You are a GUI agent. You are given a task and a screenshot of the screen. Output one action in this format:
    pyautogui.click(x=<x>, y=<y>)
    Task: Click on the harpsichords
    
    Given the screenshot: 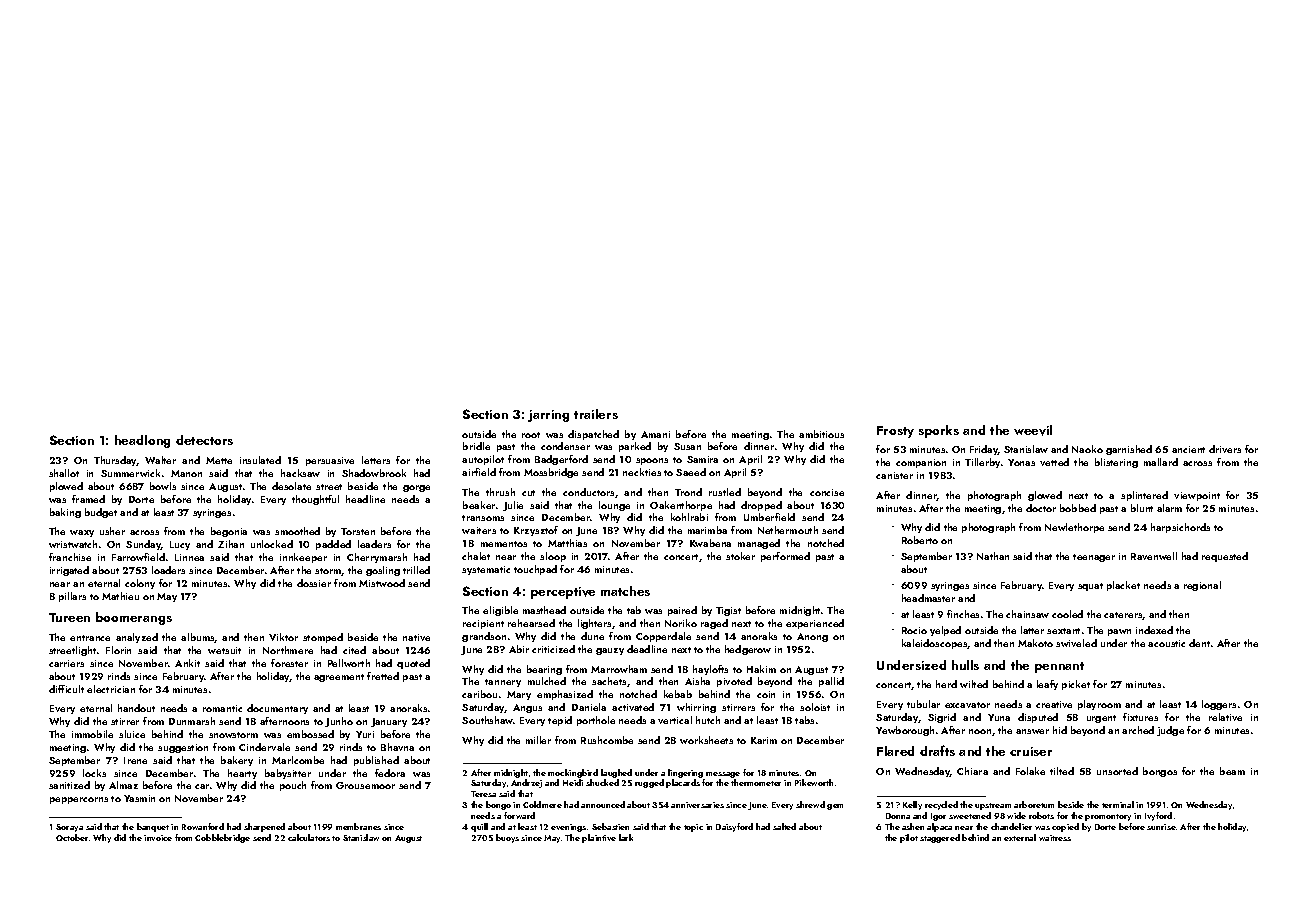 What is the action you would take?
    pyautogui.click(x=1180, y=528)
